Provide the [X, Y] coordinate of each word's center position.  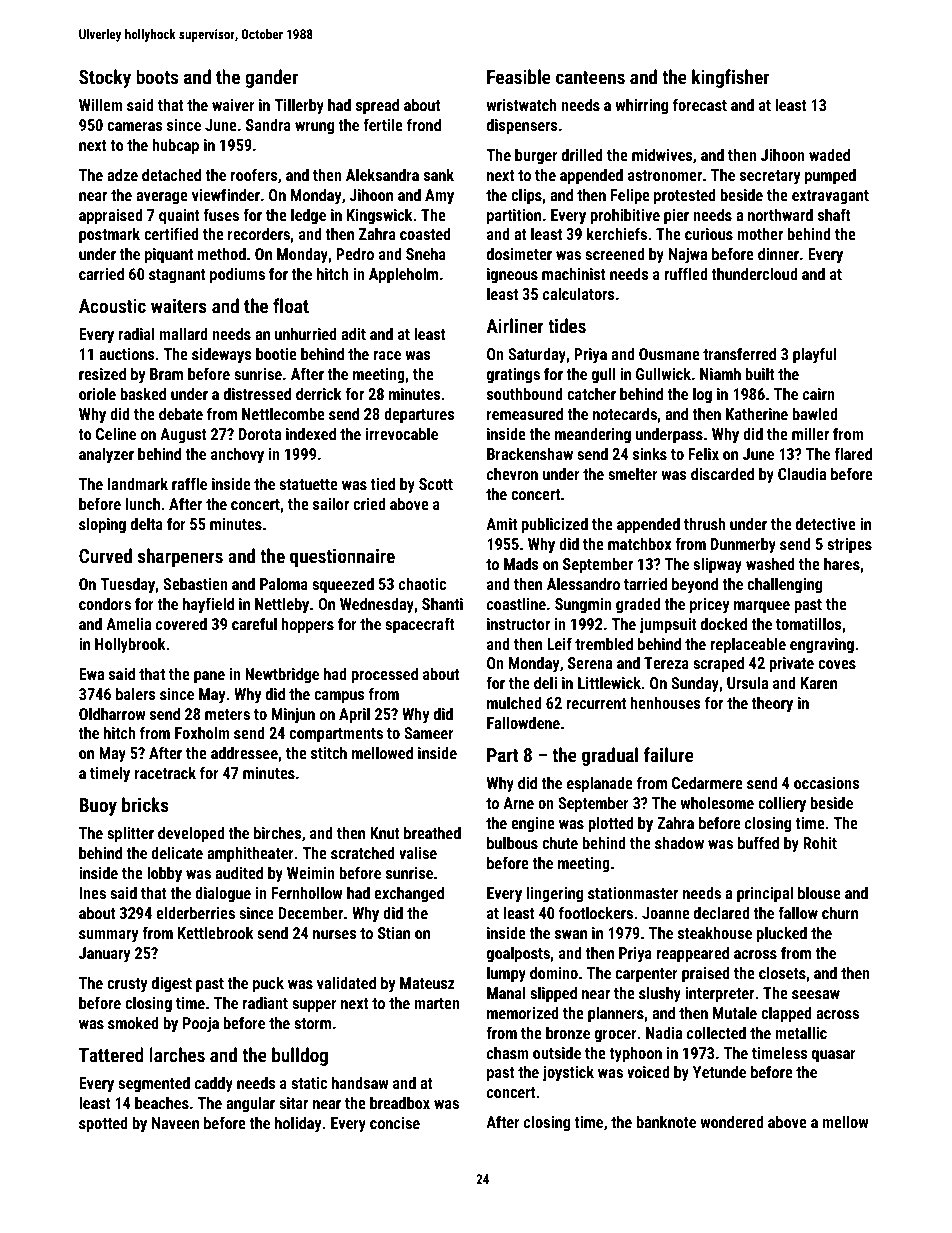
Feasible [519, 76]
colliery [782, 804]
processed [384, 675]
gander [271, 78]
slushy [660, 994]
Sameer [429, 733]
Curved [105, 555]
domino [554, 972]
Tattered [111, 1054]
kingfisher [730, 78]
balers [135, 693]
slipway [717, 565]
